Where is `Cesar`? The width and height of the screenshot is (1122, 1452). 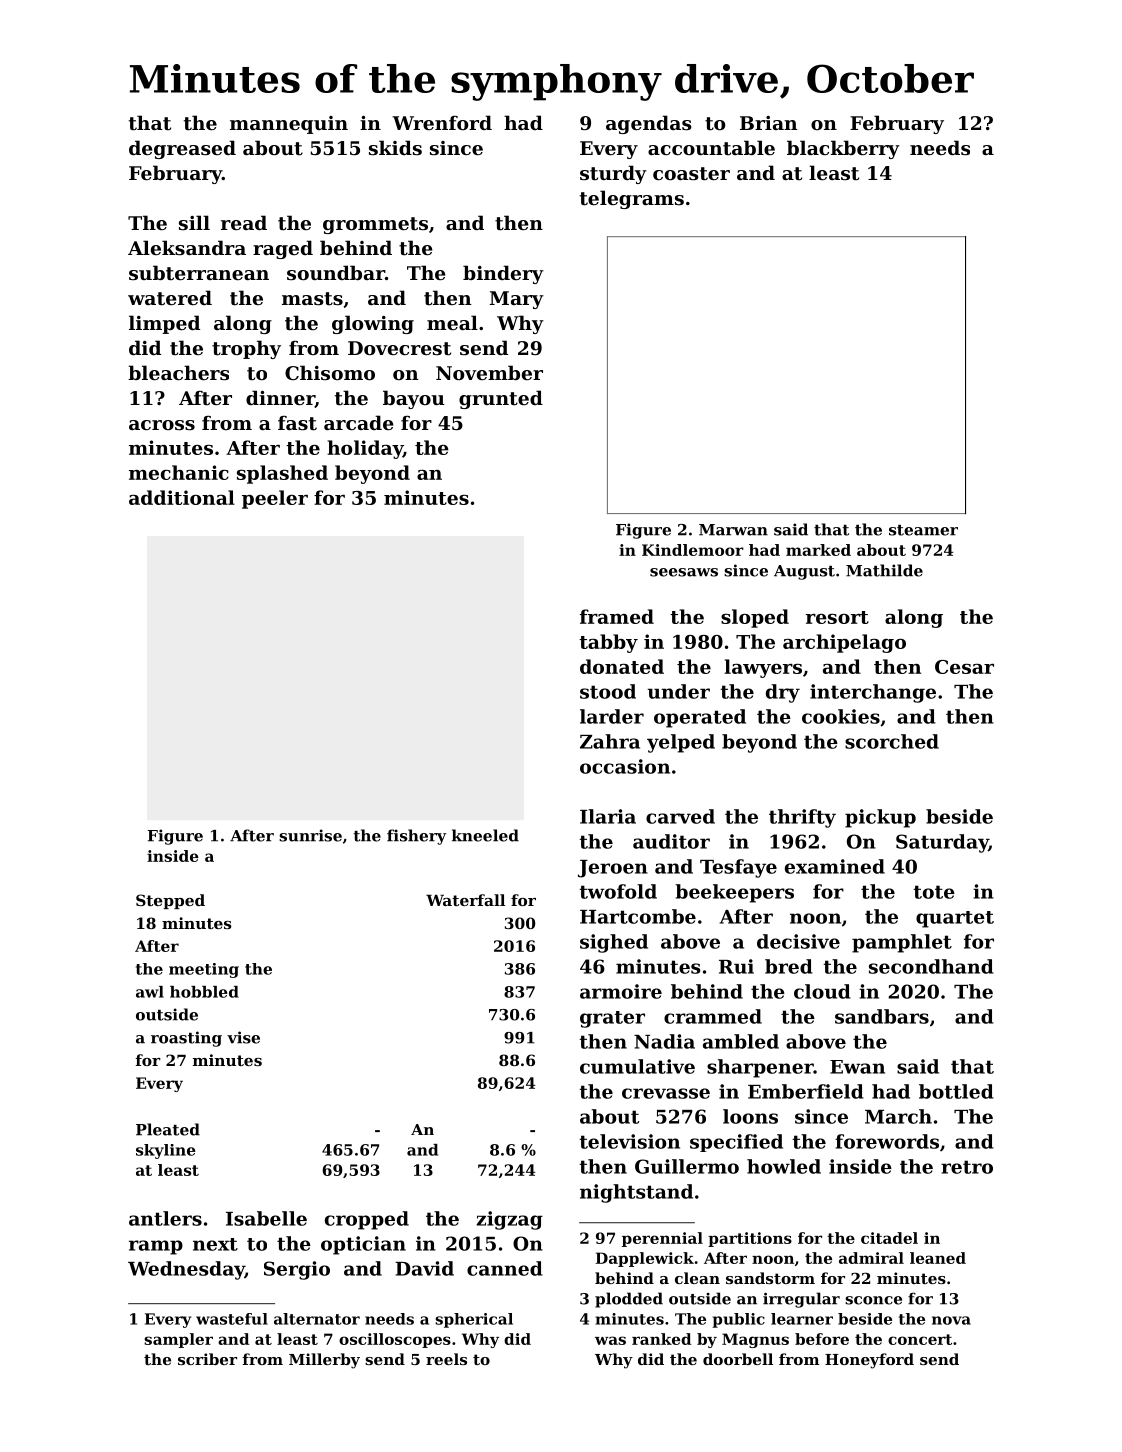 Cesar is located at coordinates (964, 667).
